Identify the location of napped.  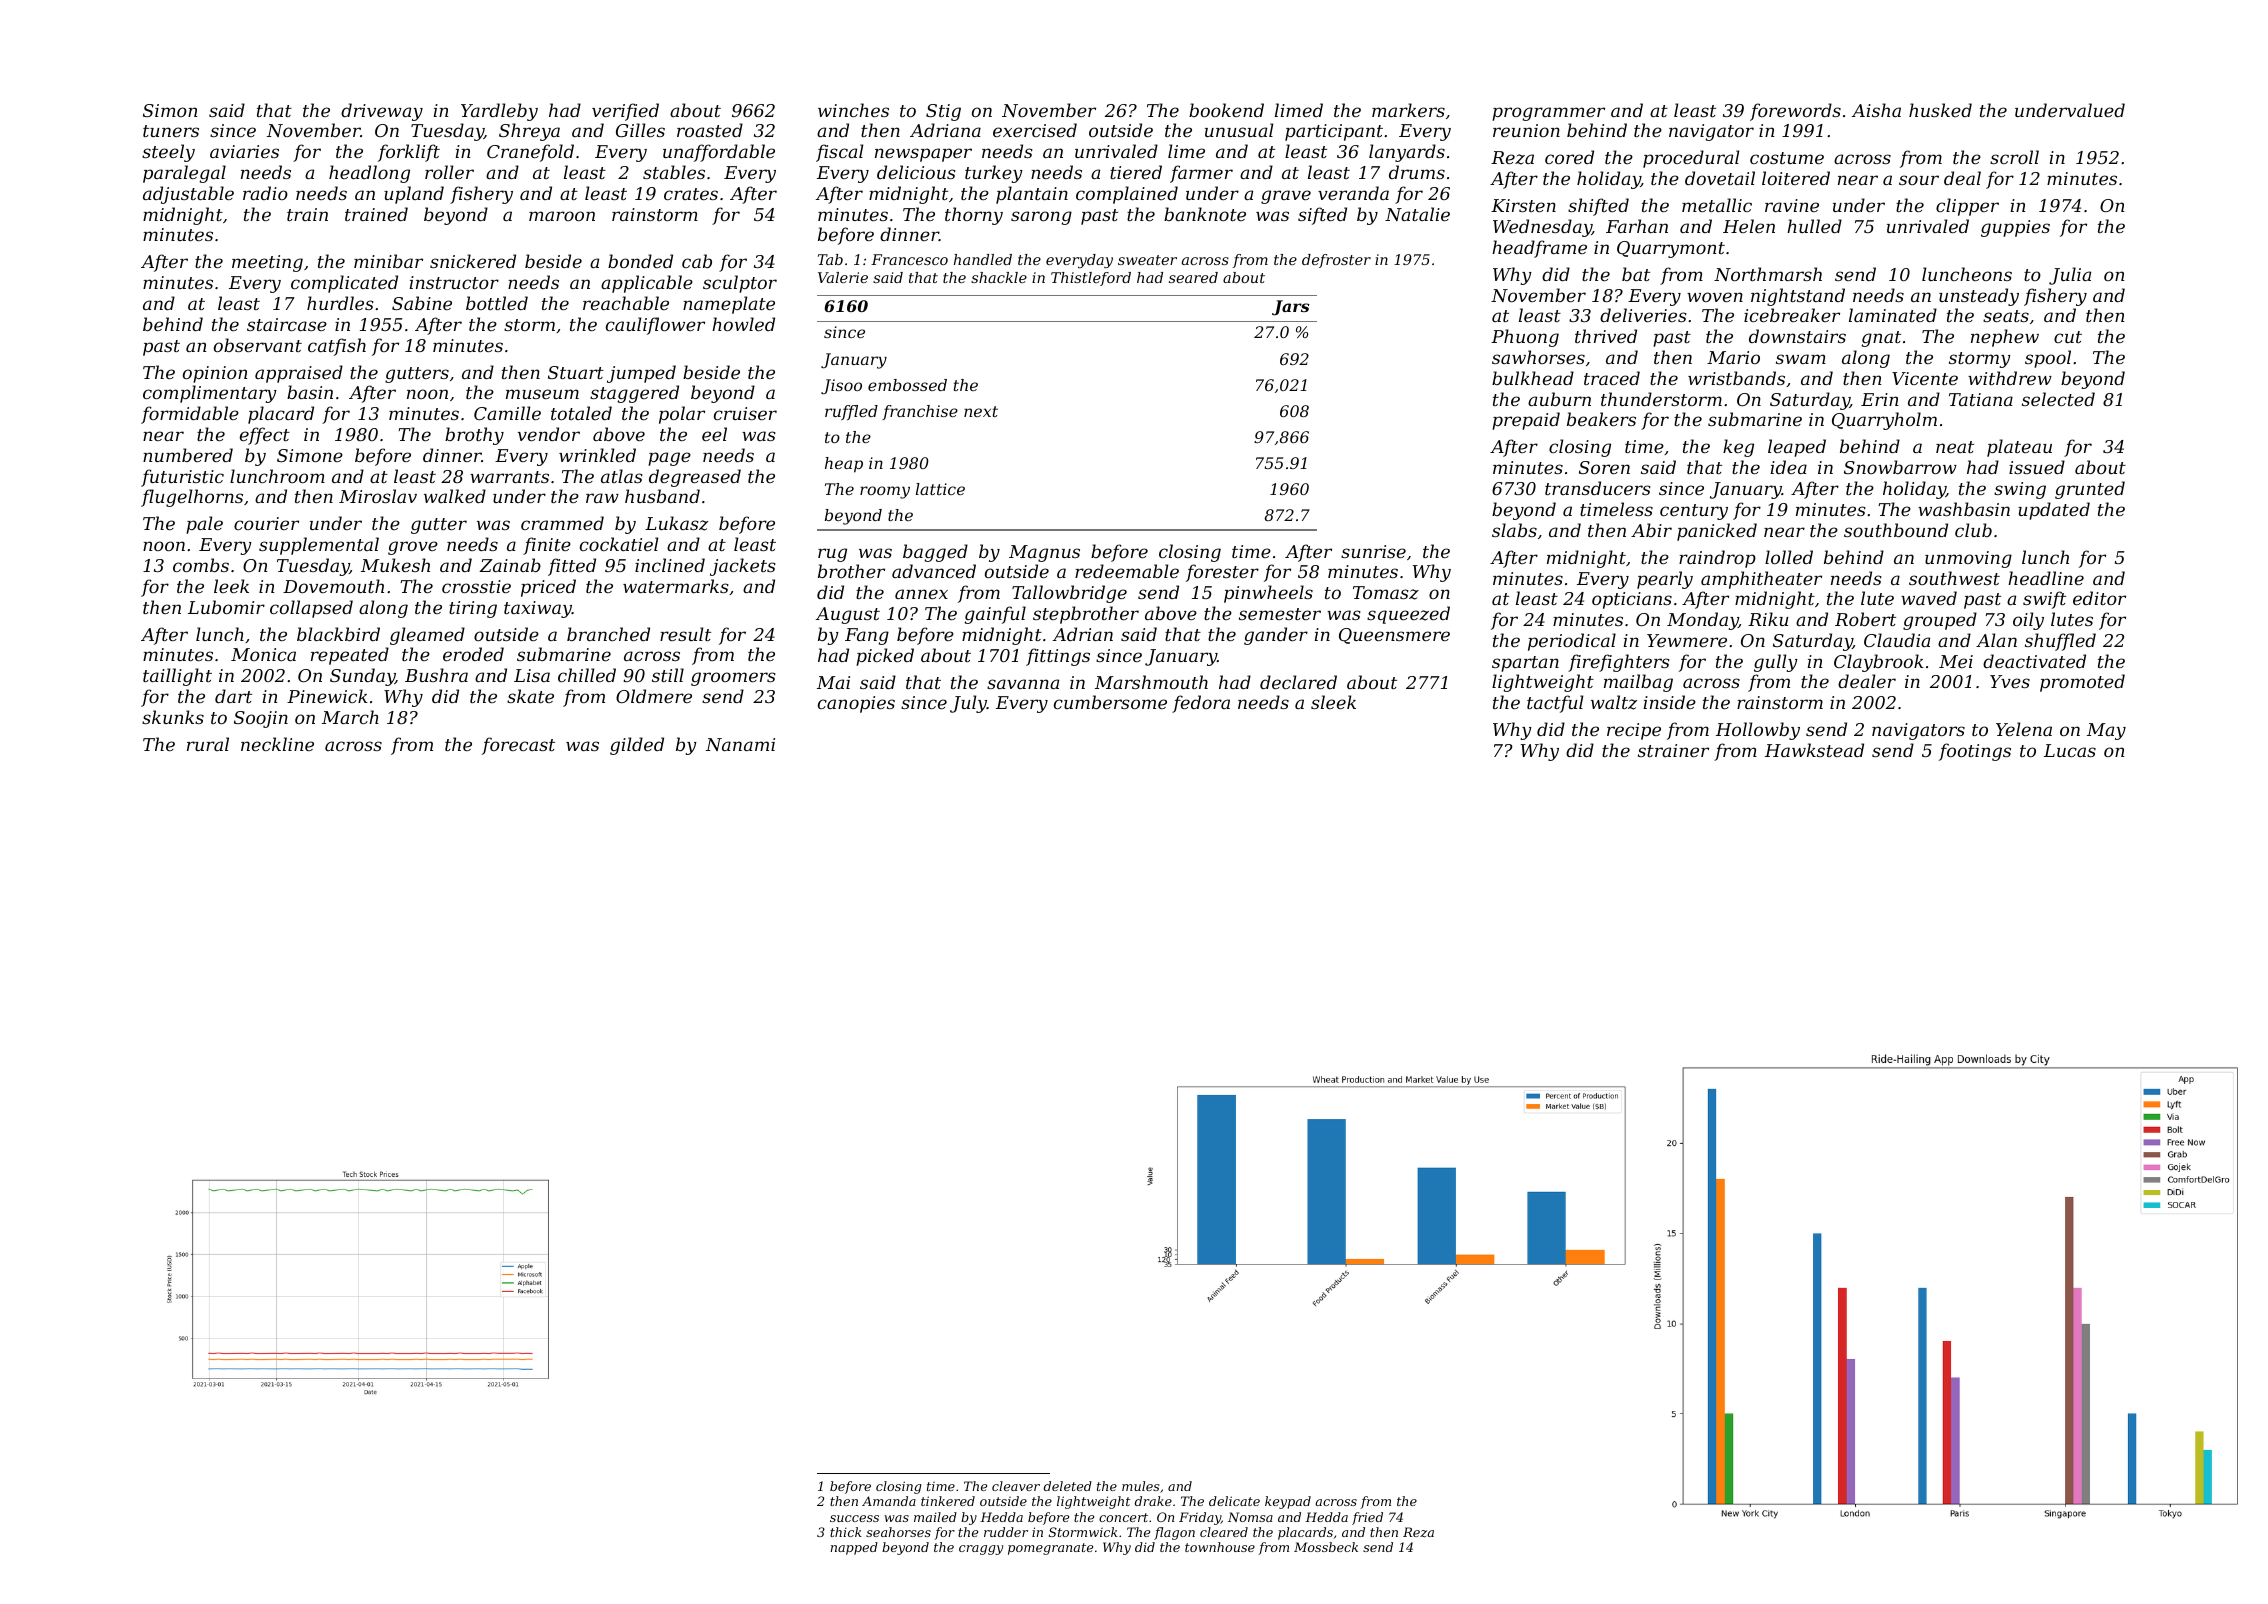
(854, 1548).
